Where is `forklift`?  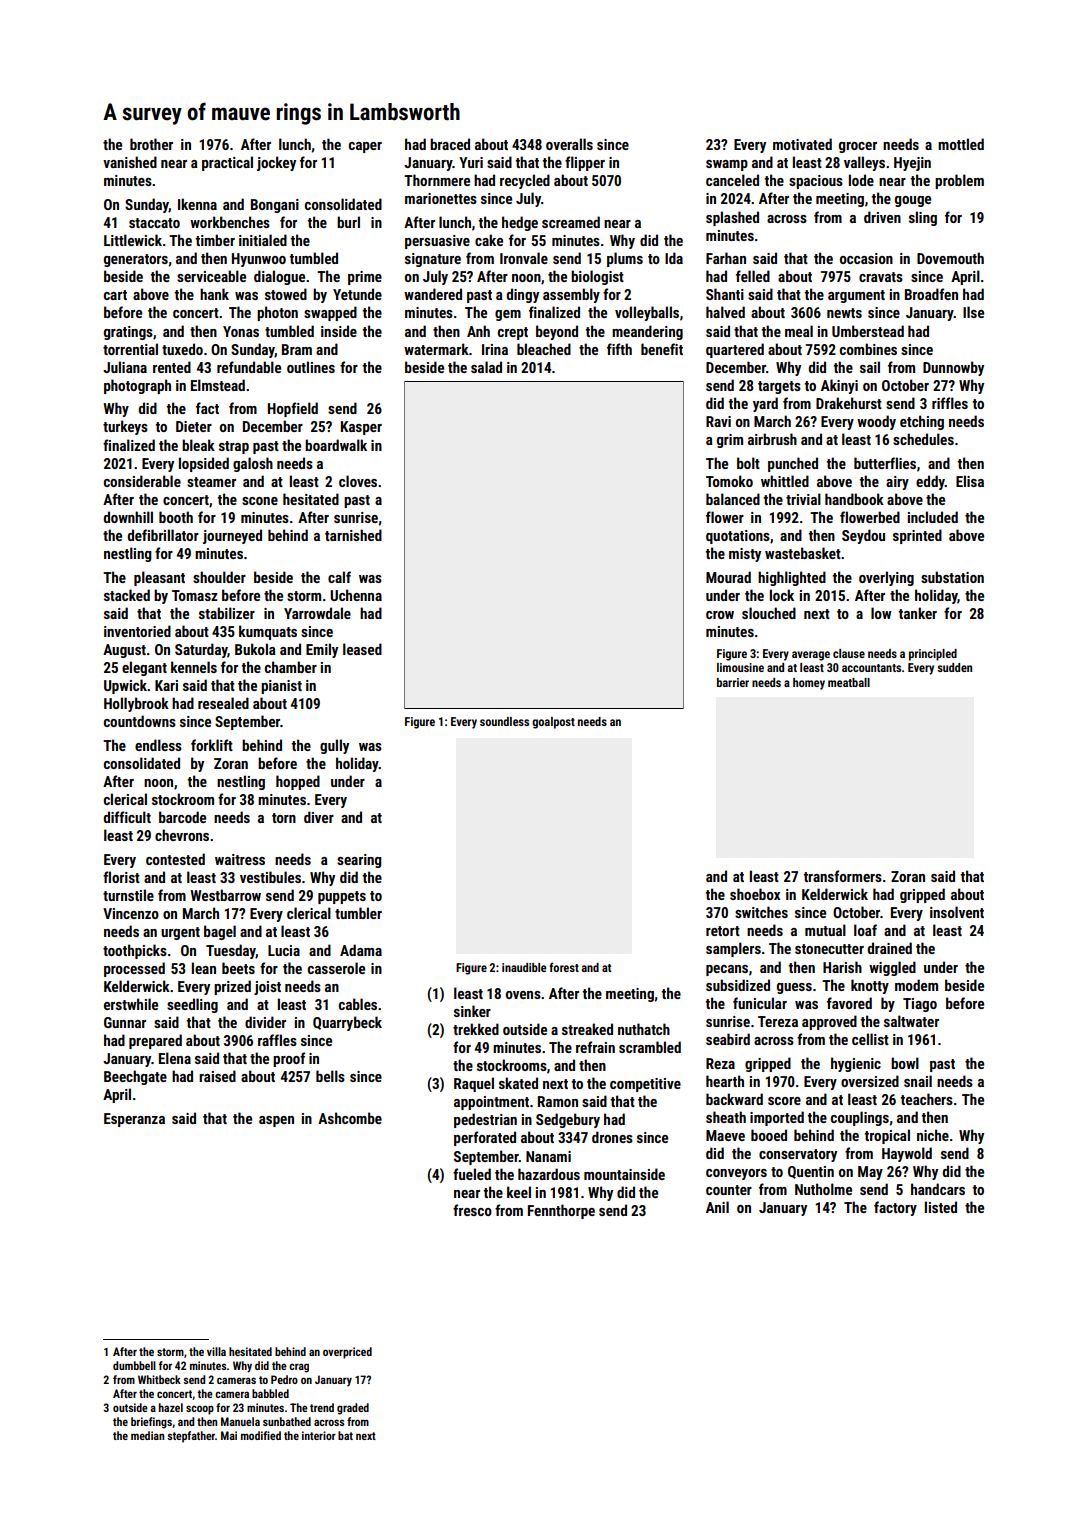 forklift is located at coordinates (212, 745).
